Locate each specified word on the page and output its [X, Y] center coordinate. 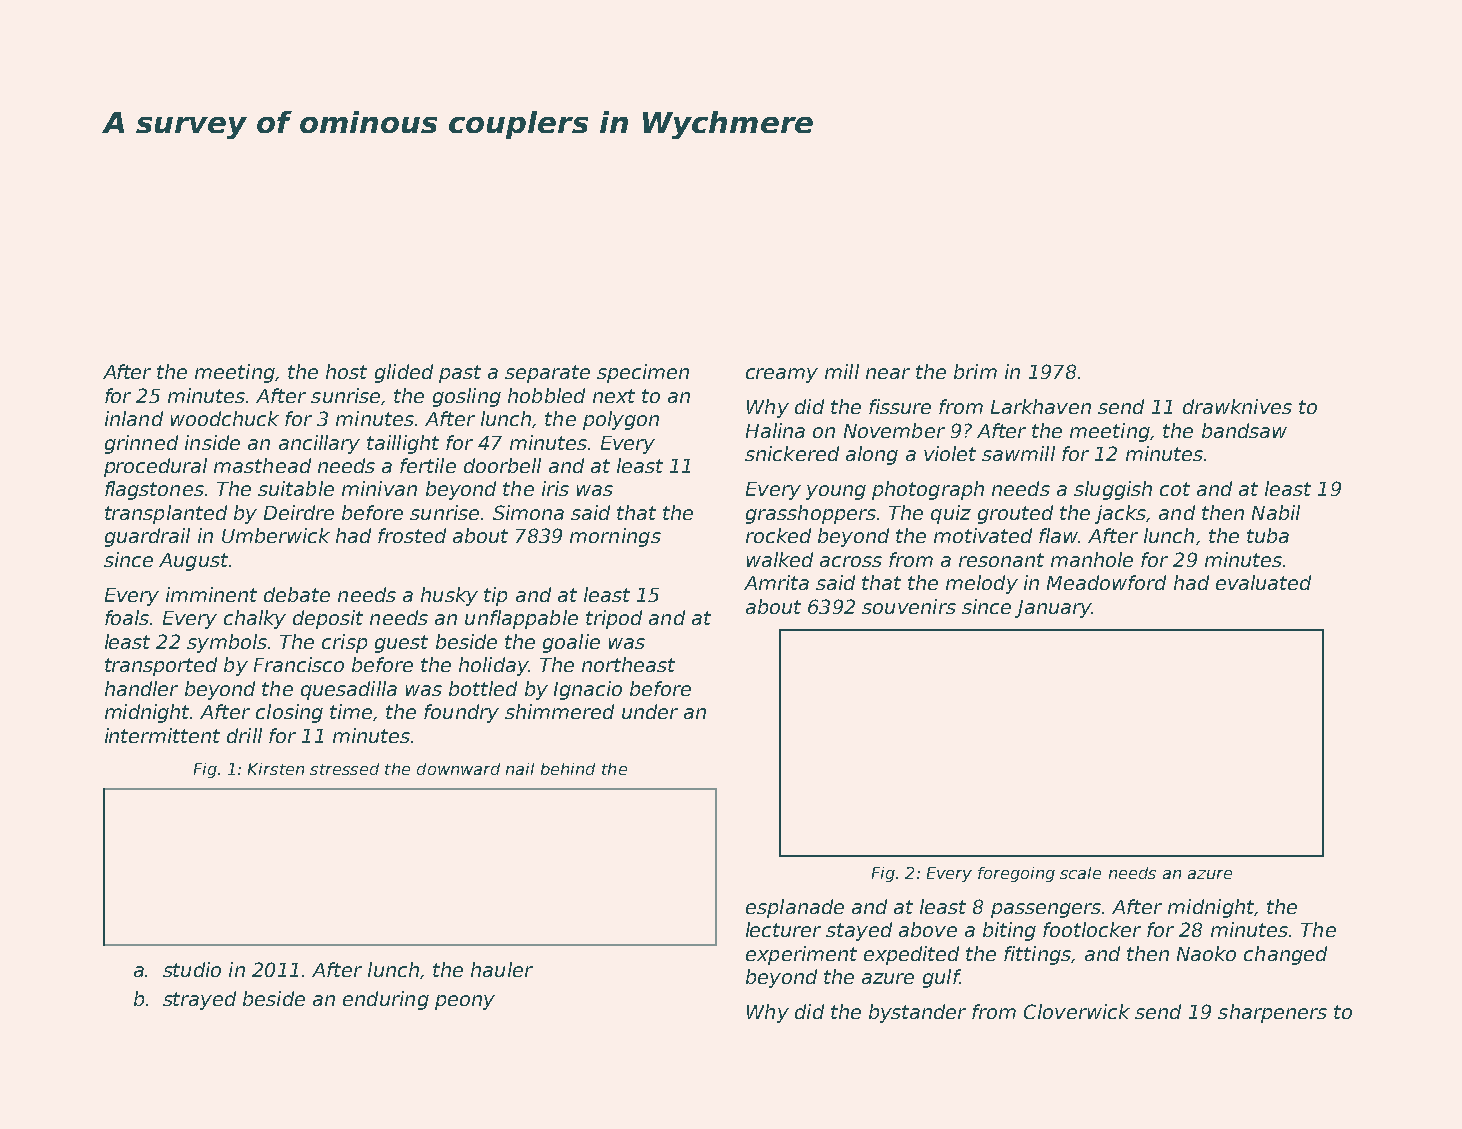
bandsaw [1244, 430]
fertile [428, 465]
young [836, 492]
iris [555, 488]
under [650, 711]
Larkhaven [1041, 406]
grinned [141, 444]
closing [289, 713]
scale [1080, 873]
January [1053, 609]
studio [192, 969]
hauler [502, 969]
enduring [386, 1000]
